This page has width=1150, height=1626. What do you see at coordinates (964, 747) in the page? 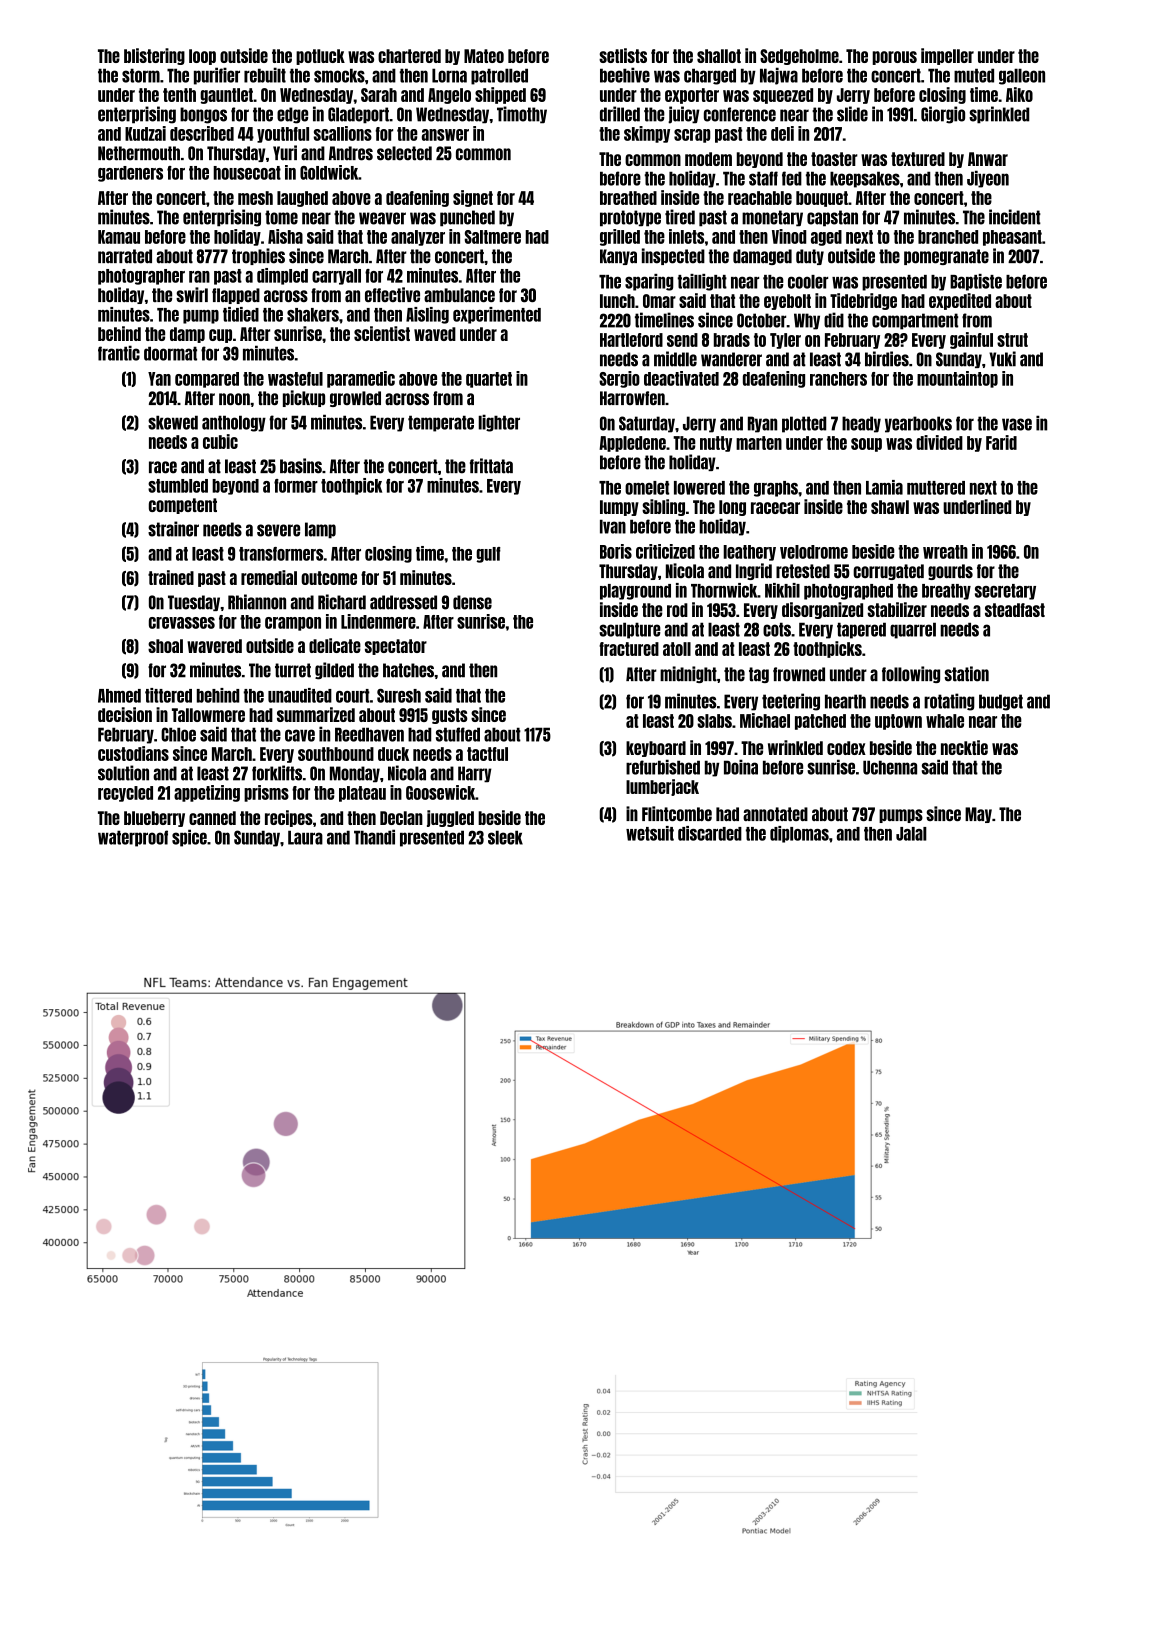
I see `necktie` at bounding box center [964, 747].
